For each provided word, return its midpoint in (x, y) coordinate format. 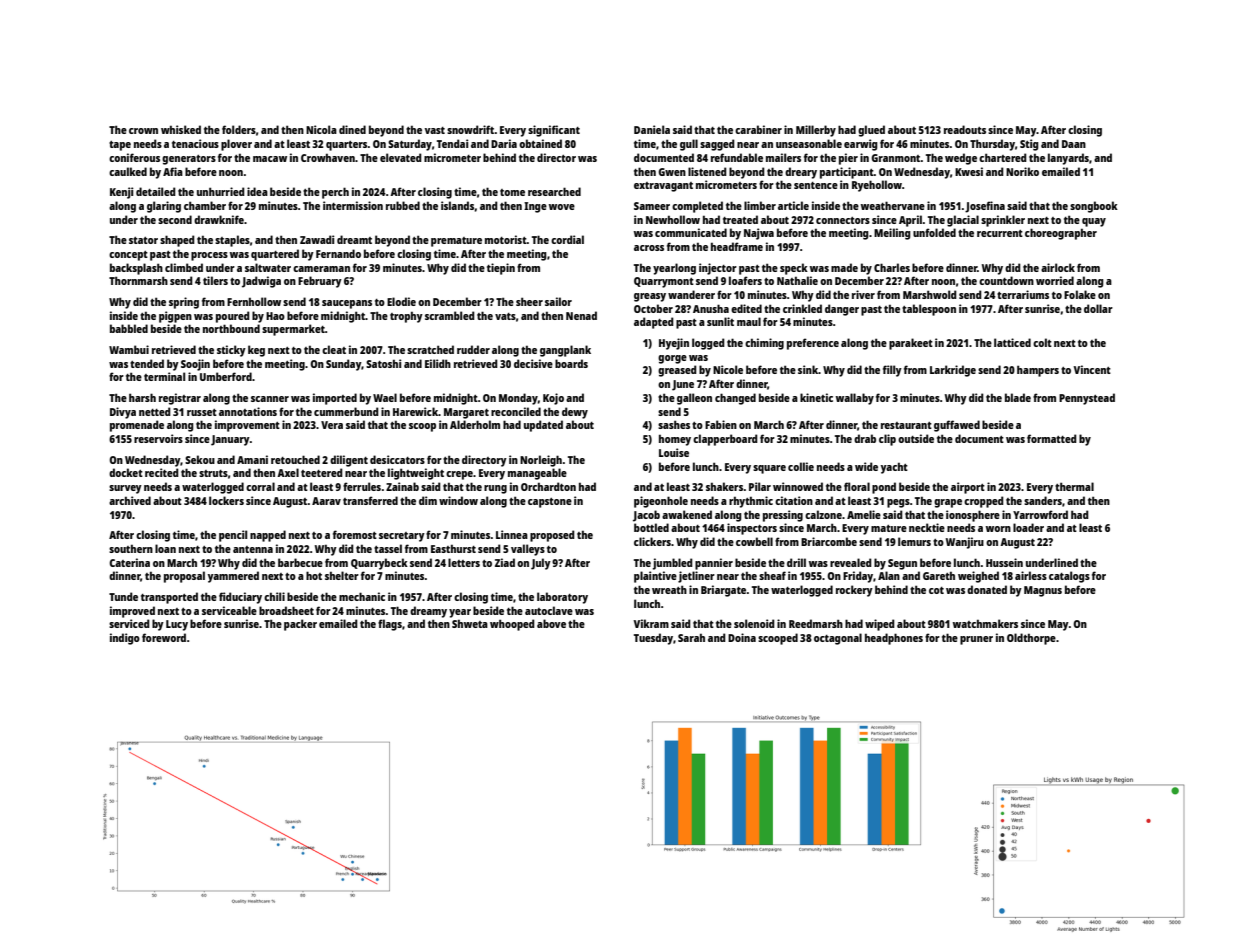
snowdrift (470, 129)
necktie (927, 527)
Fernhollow (254, 301)
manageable (537, 474)
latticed (1012, 342)
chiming (764, 344)
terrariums (1023, 294)
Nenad (581, 315)
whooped (512, 625)
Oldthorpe (1031, 639)
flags (390, 625)
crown (143, 131)
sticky (231, 351)
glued (871, 131)
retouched (295, 459)
